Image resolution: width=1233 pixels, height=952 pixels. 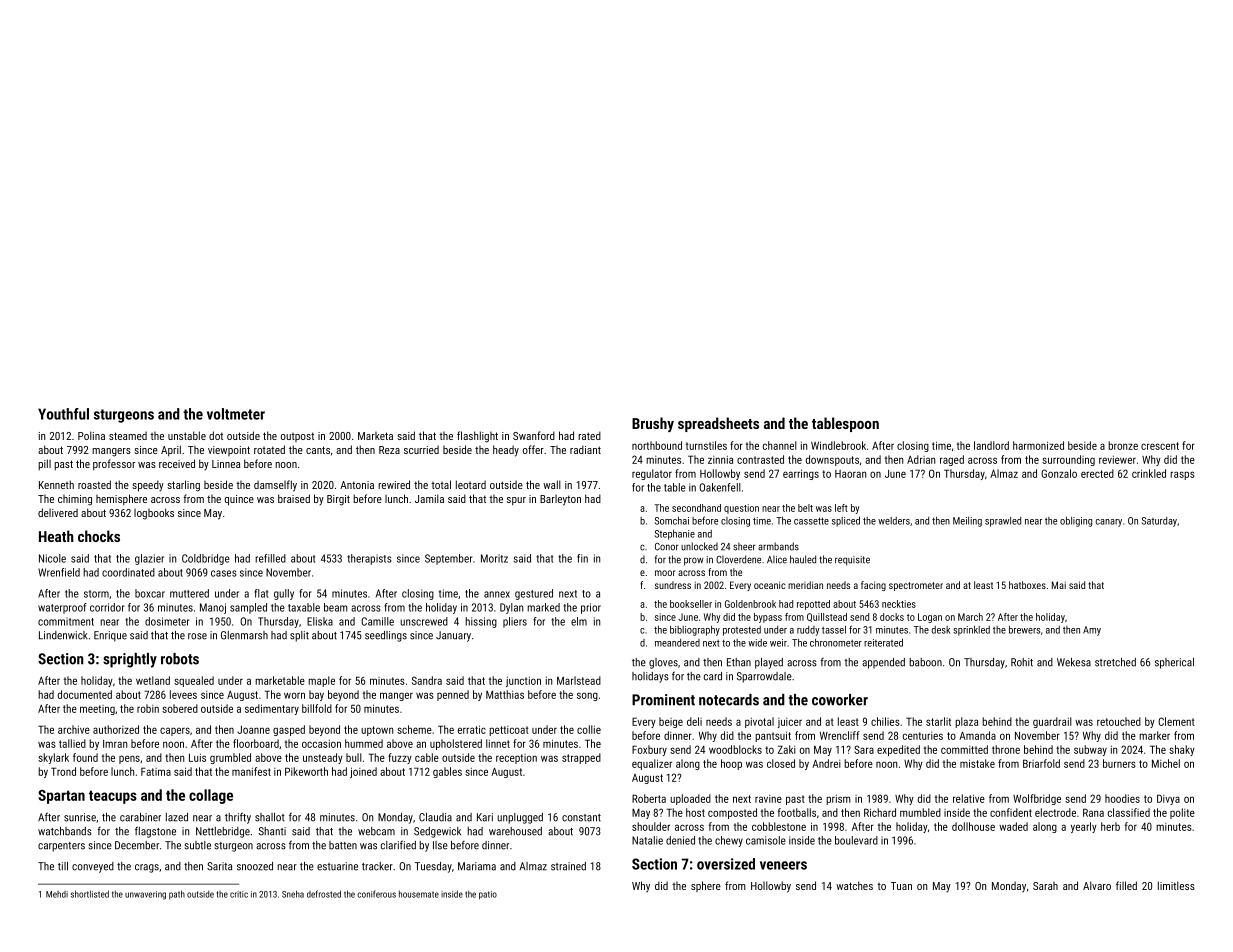 What do you see at coordinates (838, 445) in the image?
I see `Windlebrook` at bounding box center [838, 445].
